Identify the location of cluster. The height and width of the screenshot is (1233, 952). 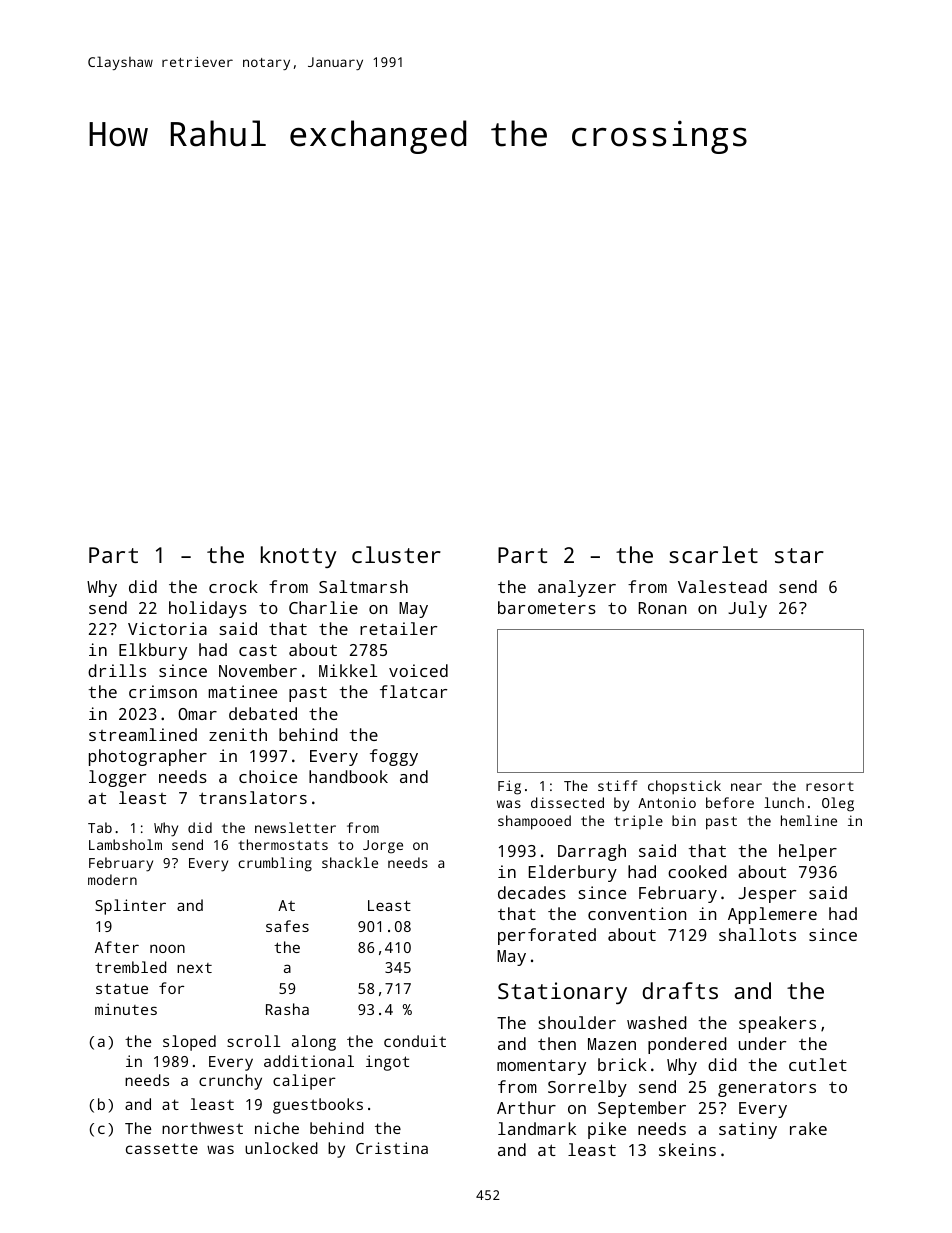
(396, 554).
